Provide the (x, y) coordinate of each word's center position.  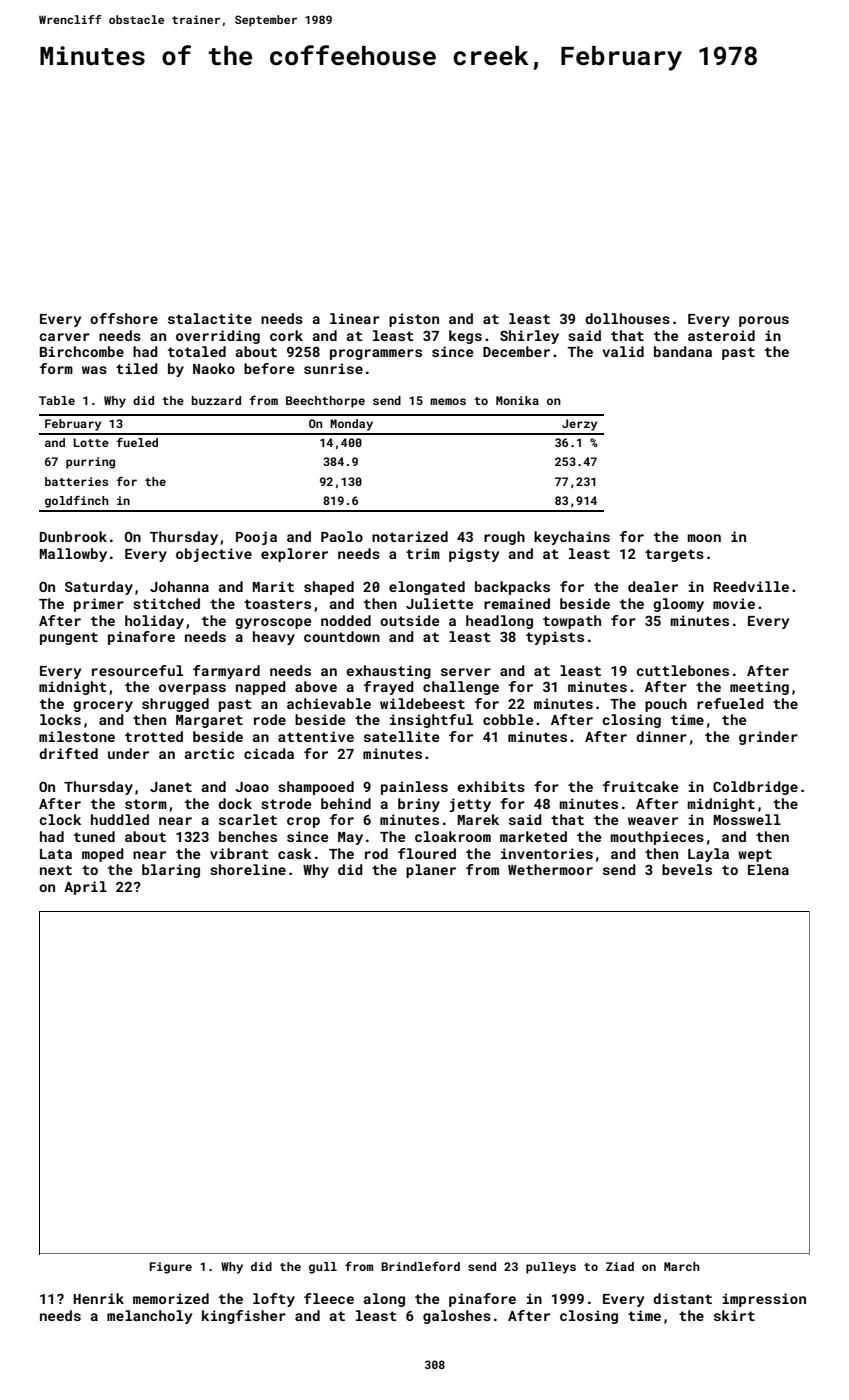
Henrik (99, 1298)
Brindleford (420, 1266)
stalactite (210, 318)
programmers (376, 354)
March (682, 1266)
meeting (759, 688)
